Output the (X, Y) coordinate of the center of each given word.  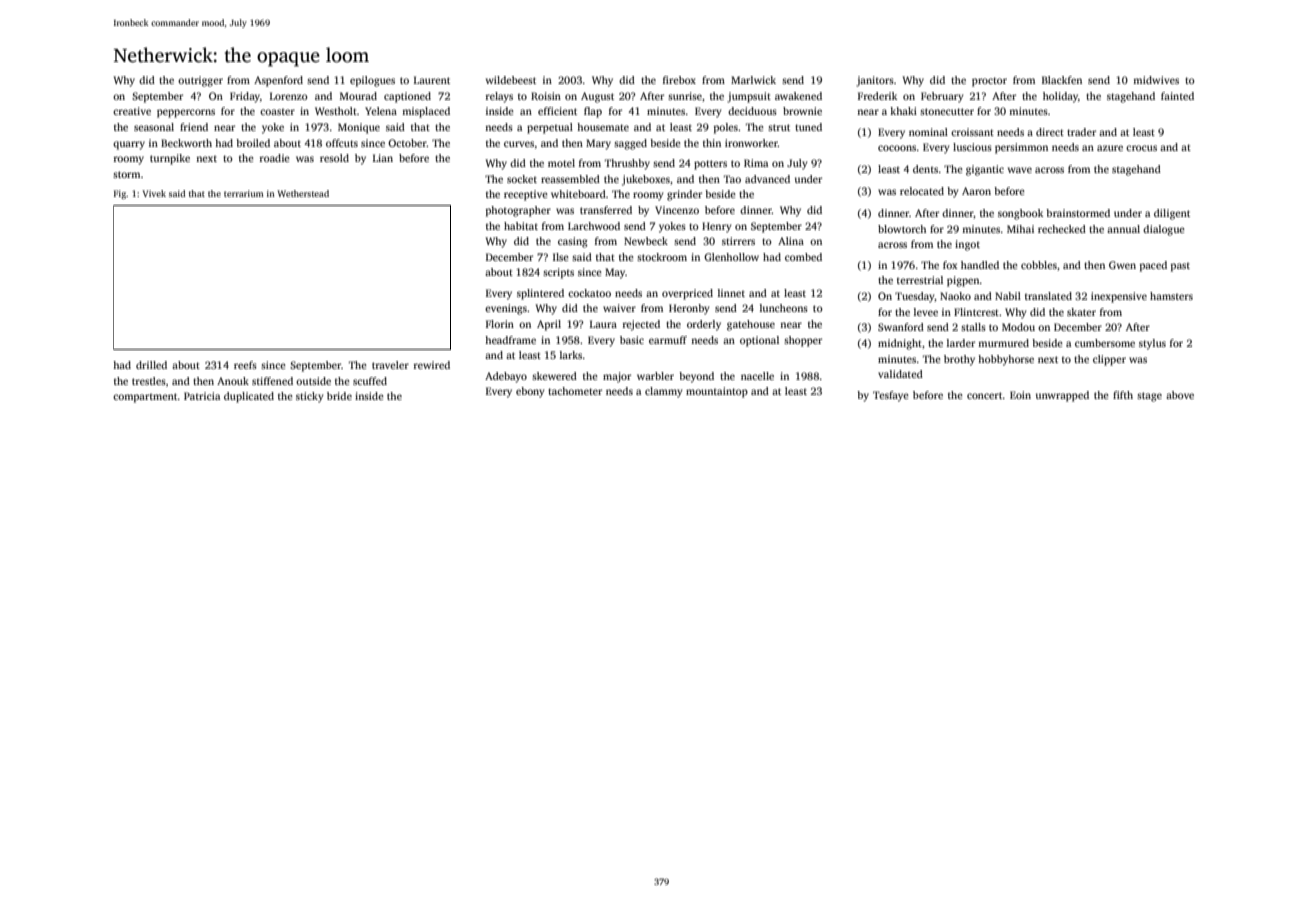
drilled (151, 365)
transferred (606, 210)
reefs (245, 365)
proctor (989, 82)
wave (1020, 170)
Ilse (561, 257)
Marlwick (753, 80)
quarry (129, 145)
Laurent (432, 80)
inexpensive (1119, 297)
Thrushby (627, 164)
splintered (540, 294)
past (1180, 267)
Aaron (976, 191)
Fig (120, 194)
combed (803, 257)
